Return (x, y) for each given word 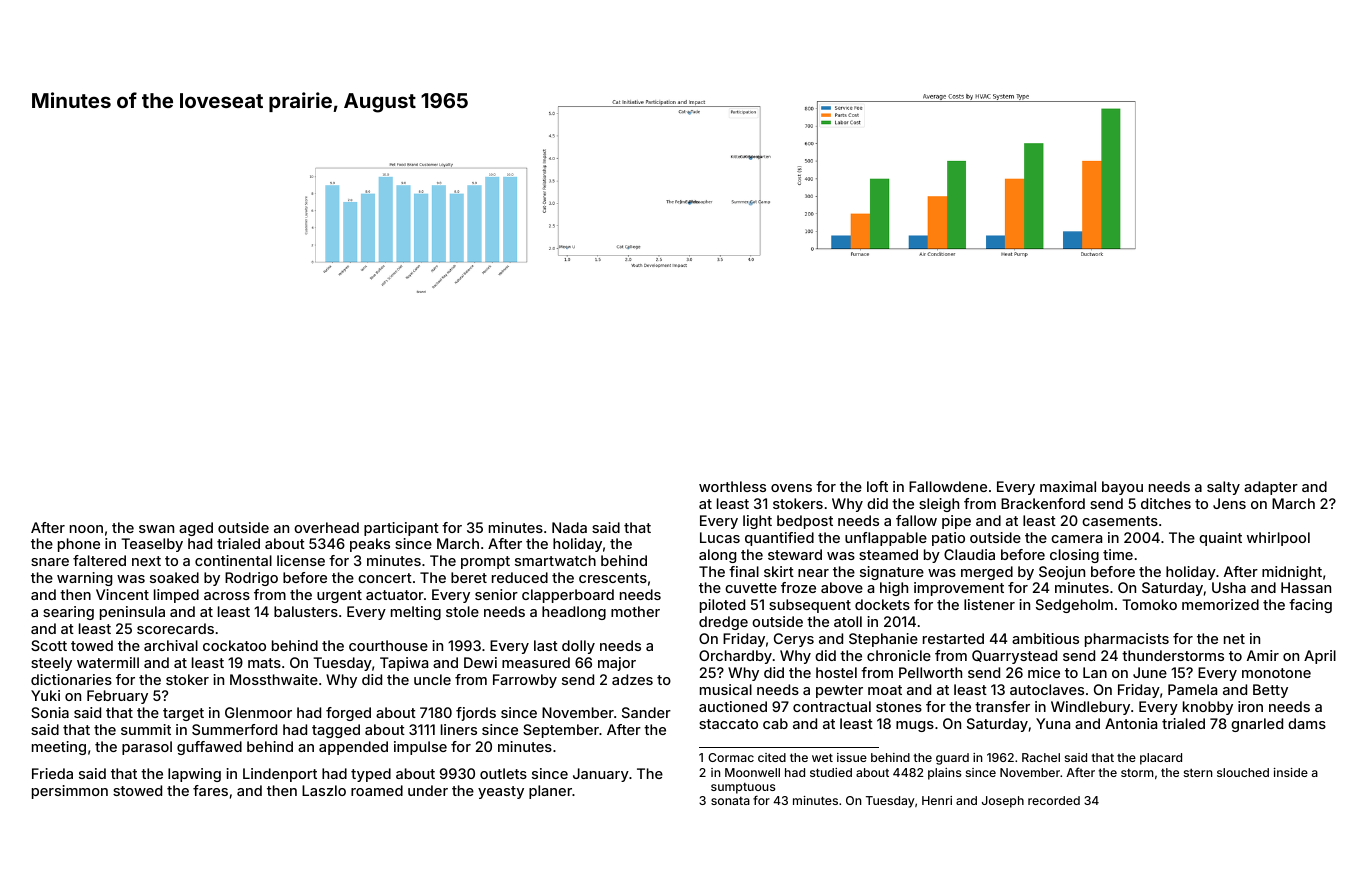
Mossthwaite (274, 679)
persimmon (70, 792)
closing (1074, 556)
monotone (1276, 673)
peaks (370, 545)
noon (86, 529)
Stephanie (883, 640)
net (1234, 639)
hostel (836, 672)
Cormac (731, 757)
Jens (1229, 503)
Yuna (1053, 723)
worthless (732, 486)
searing (68, 613)
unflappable (886, 539)
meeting (59, 748)
